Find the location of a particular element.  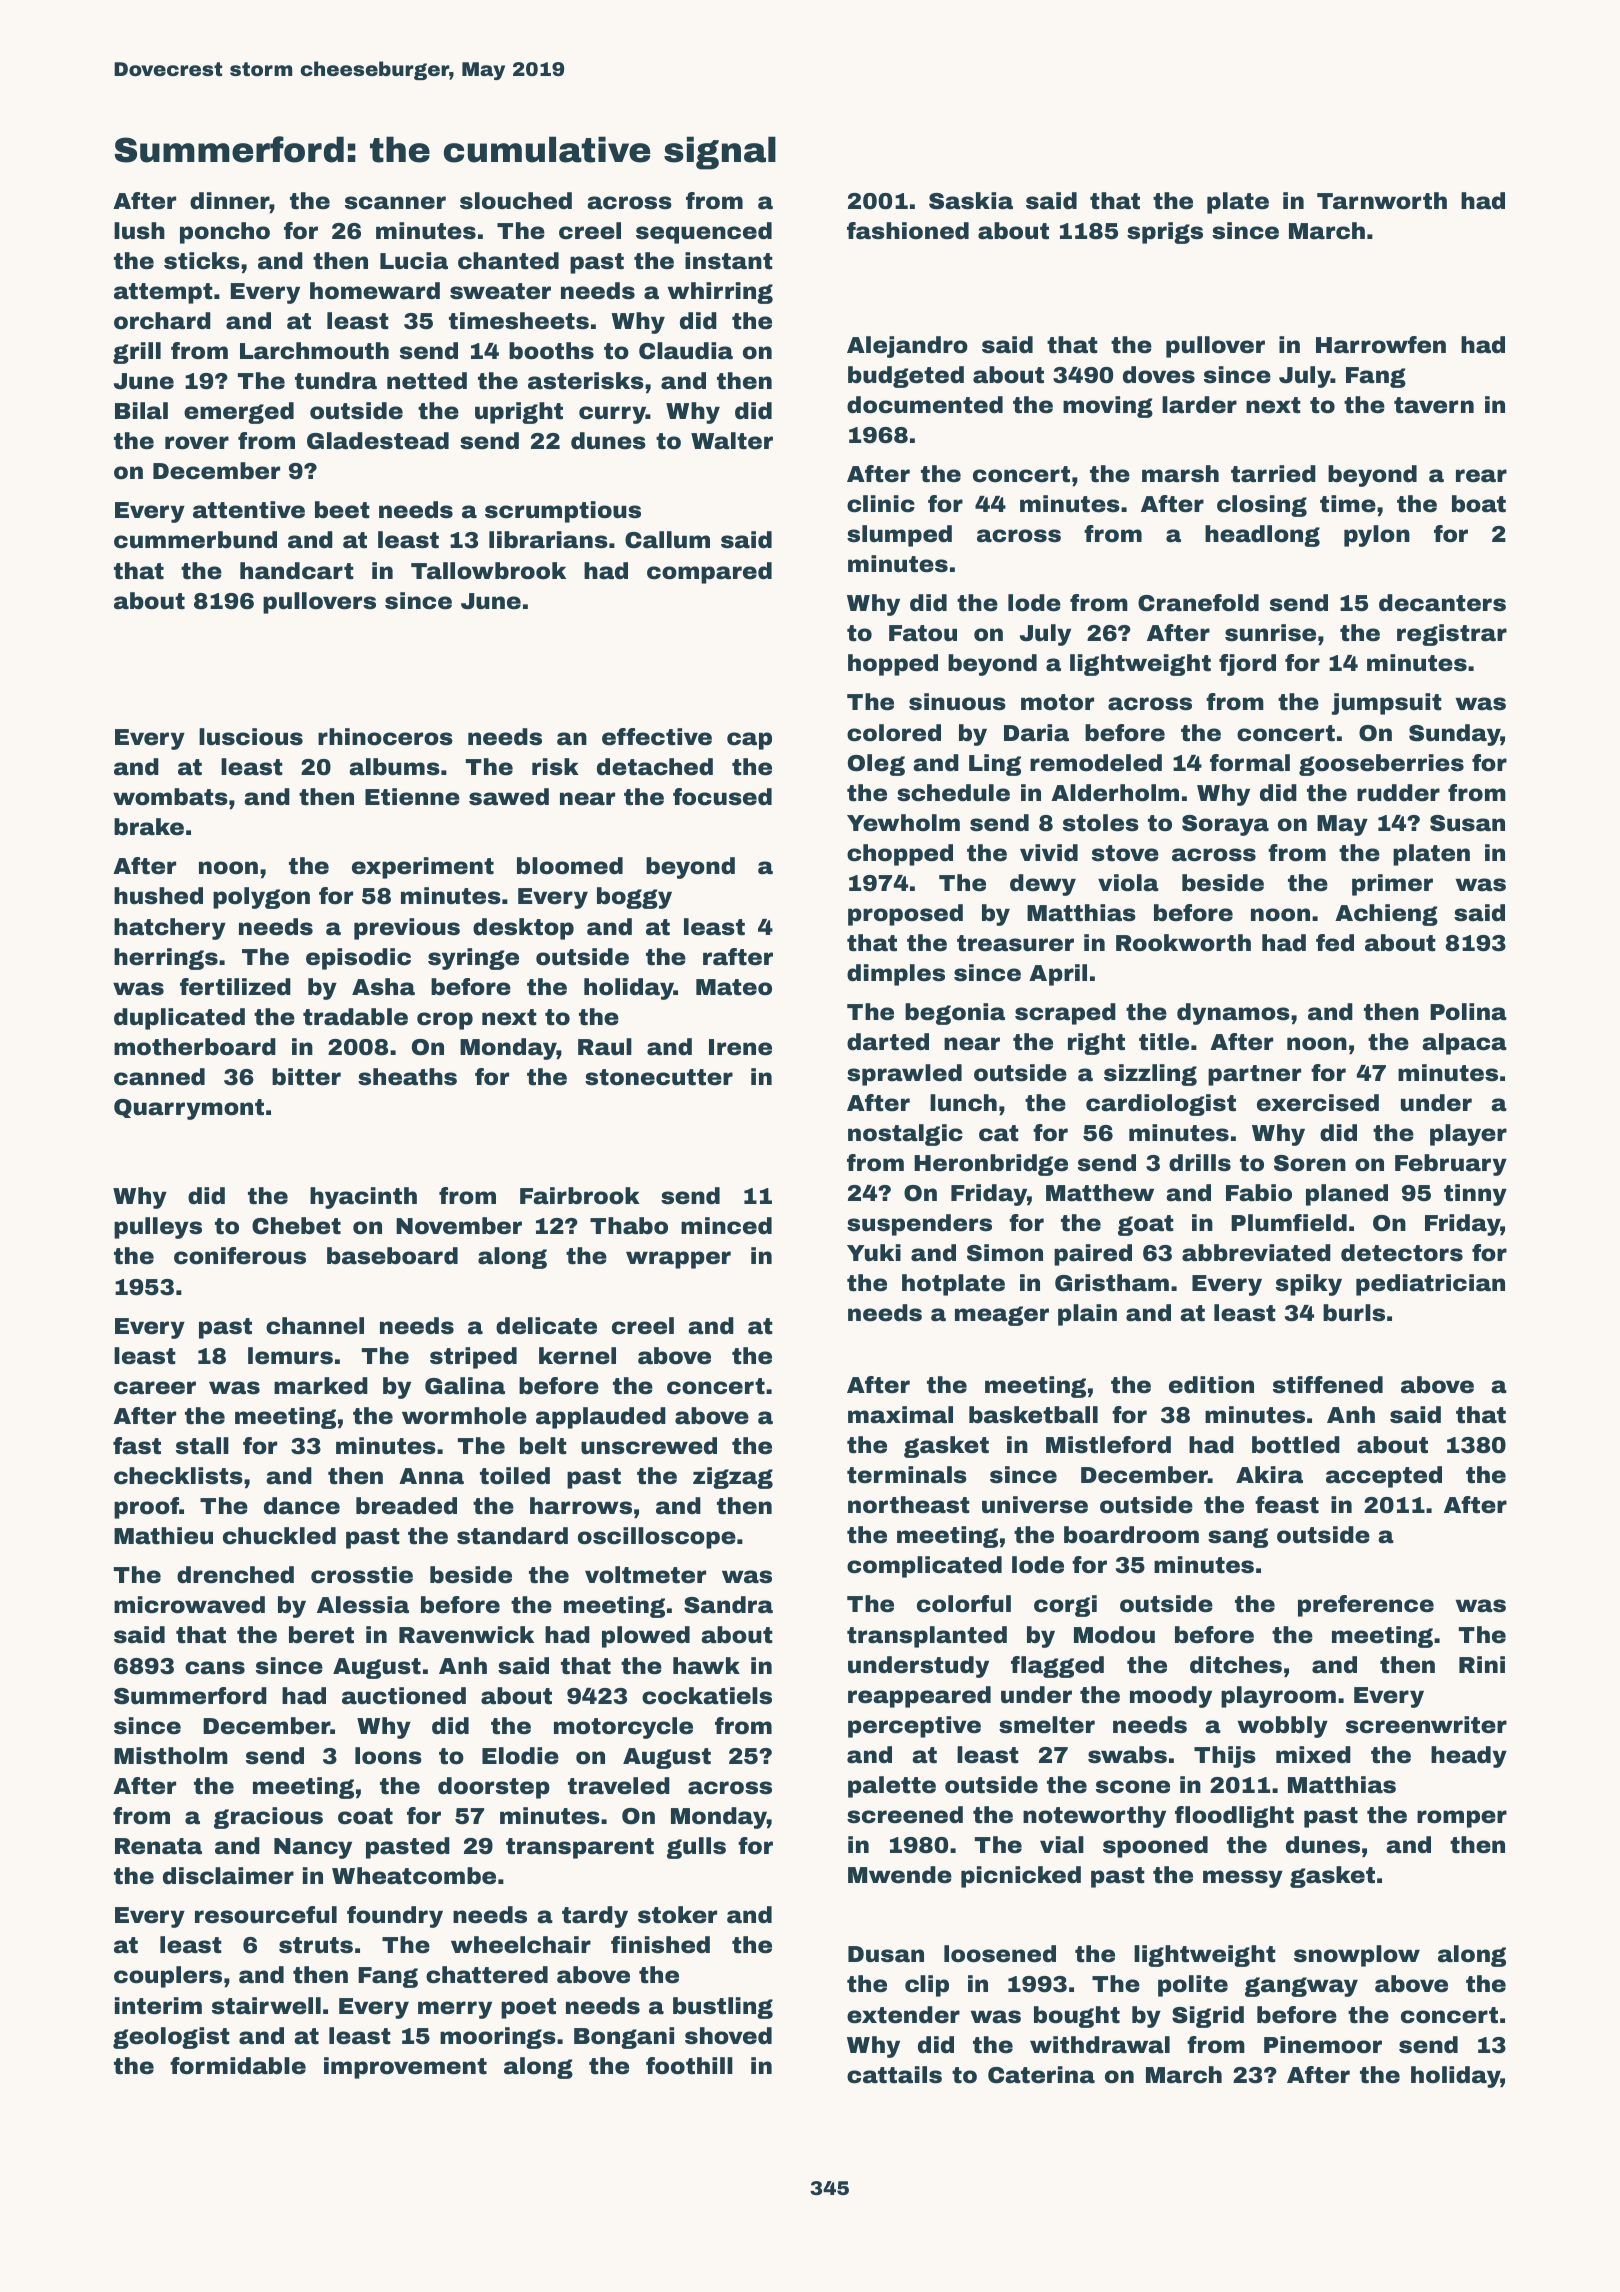

title is located at coordinates (1164, 1042).
